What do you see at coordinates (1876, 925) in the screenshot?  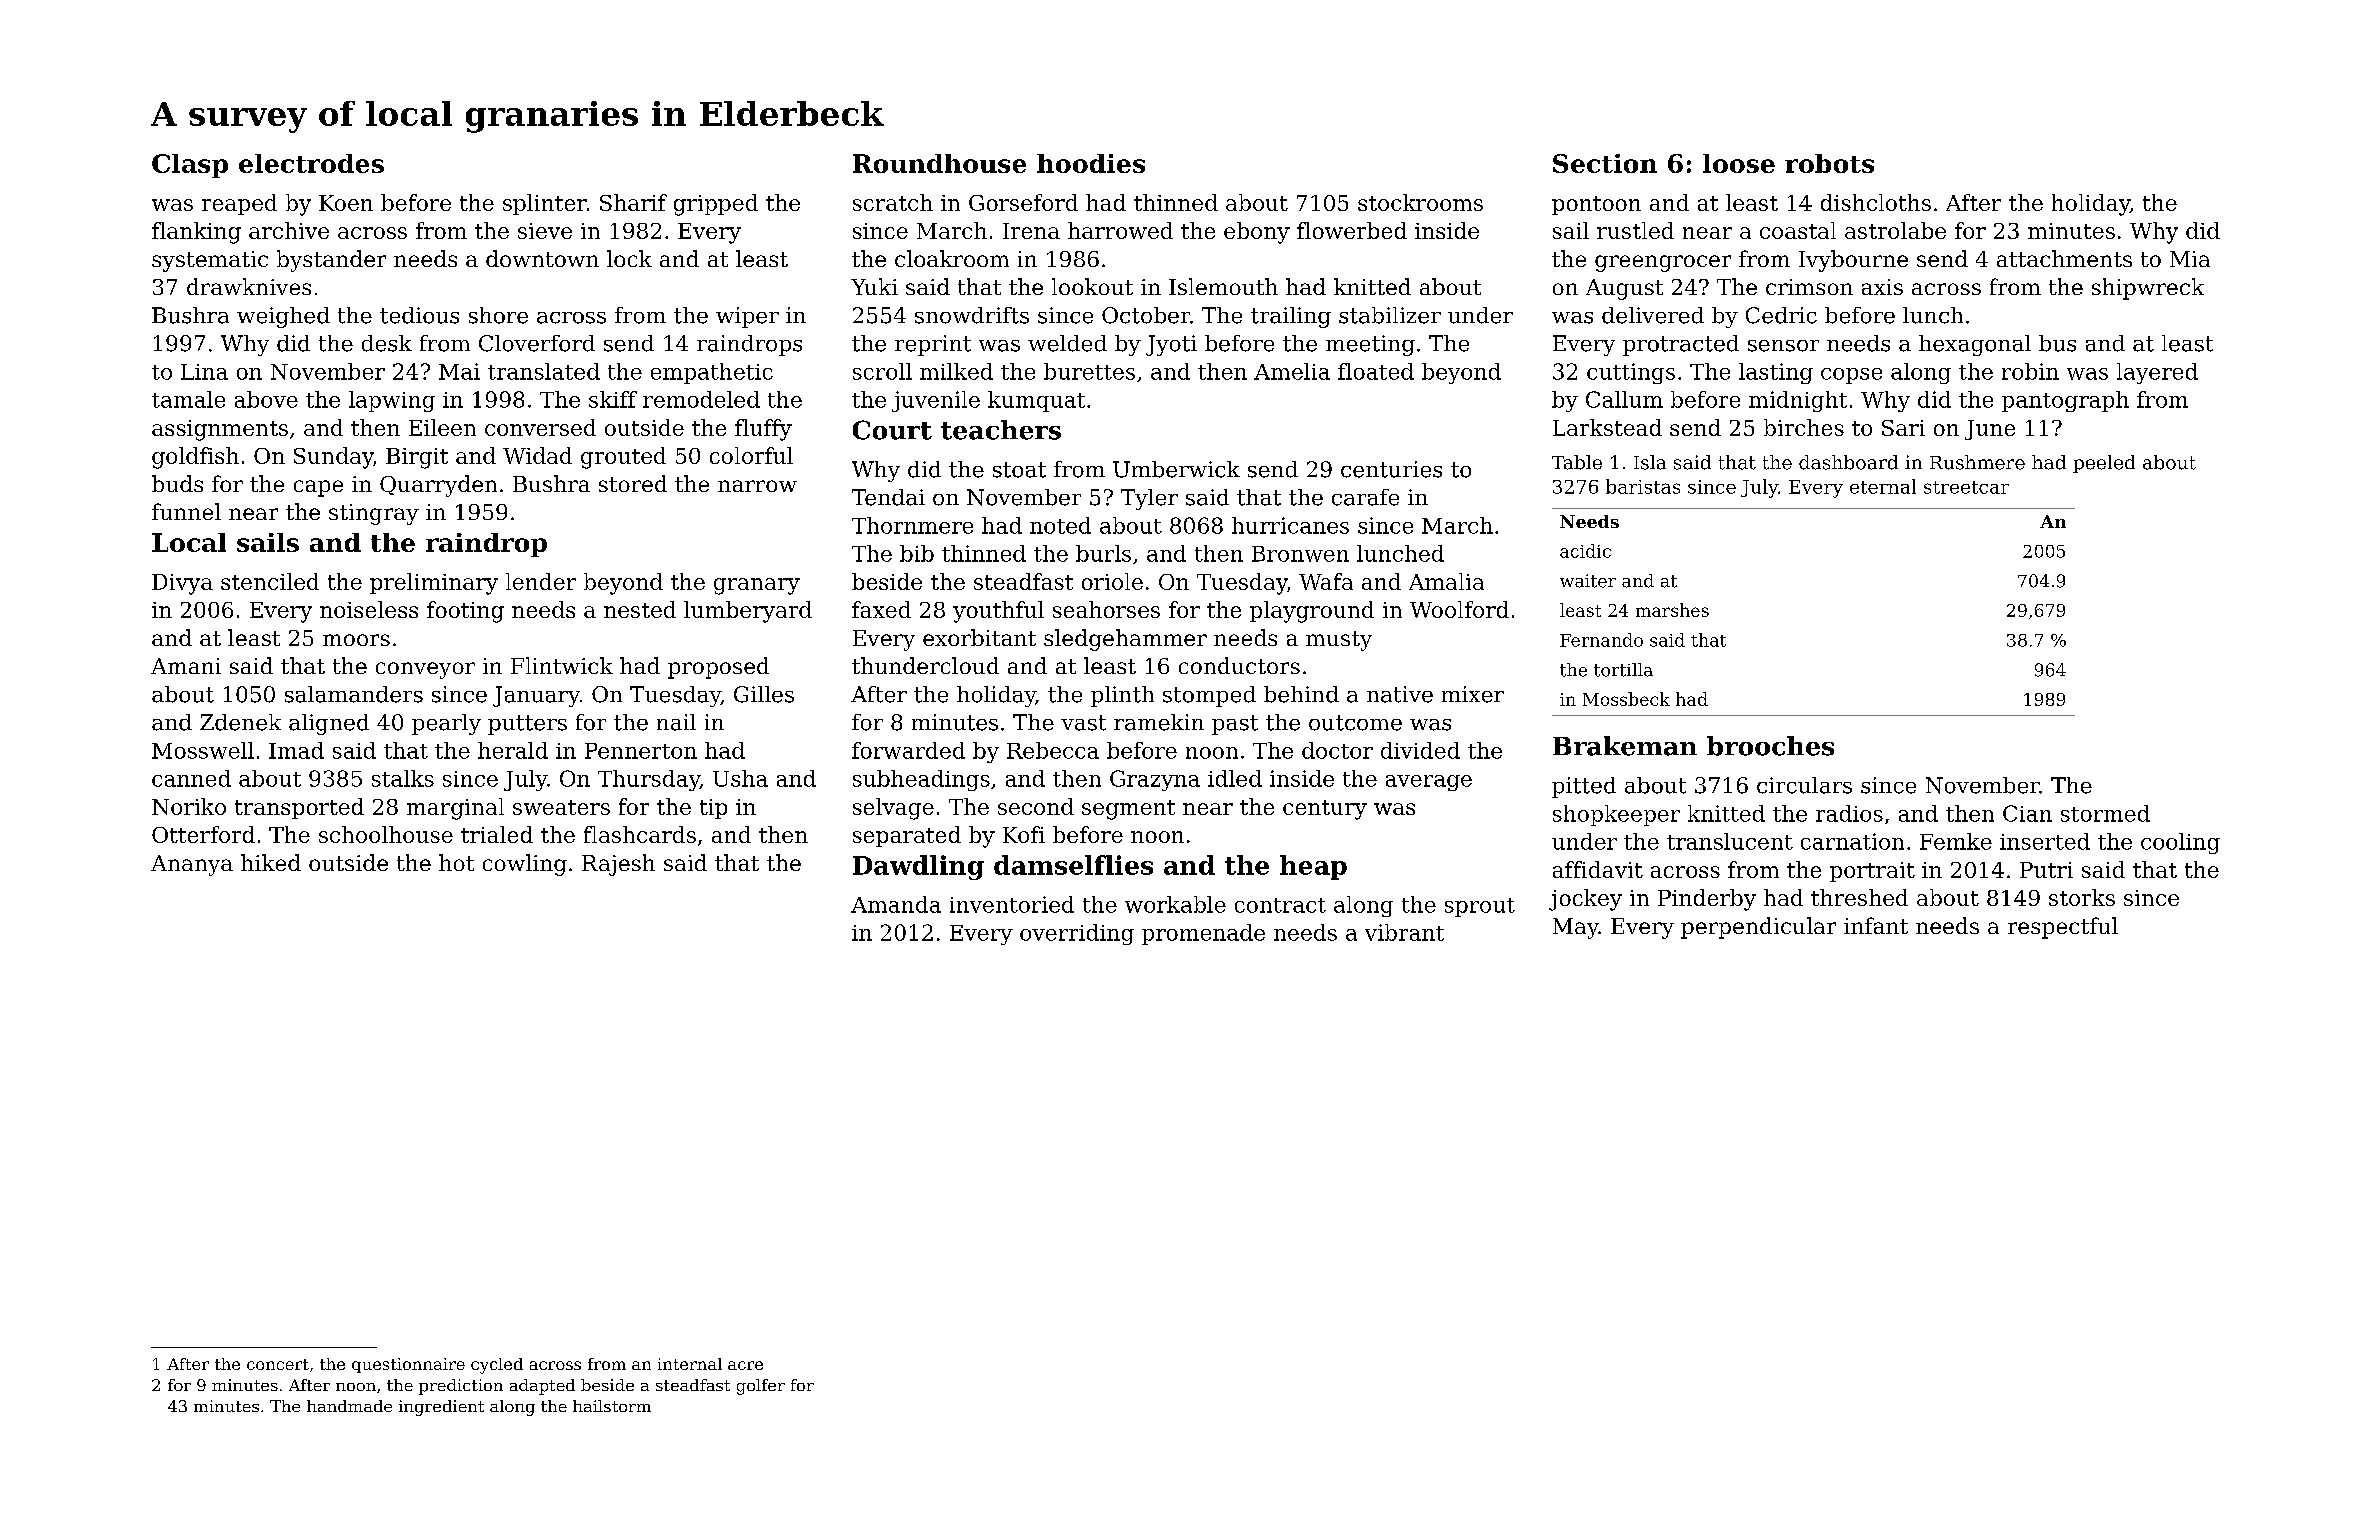 I see `infant` at bounding box center [1876, 925].
